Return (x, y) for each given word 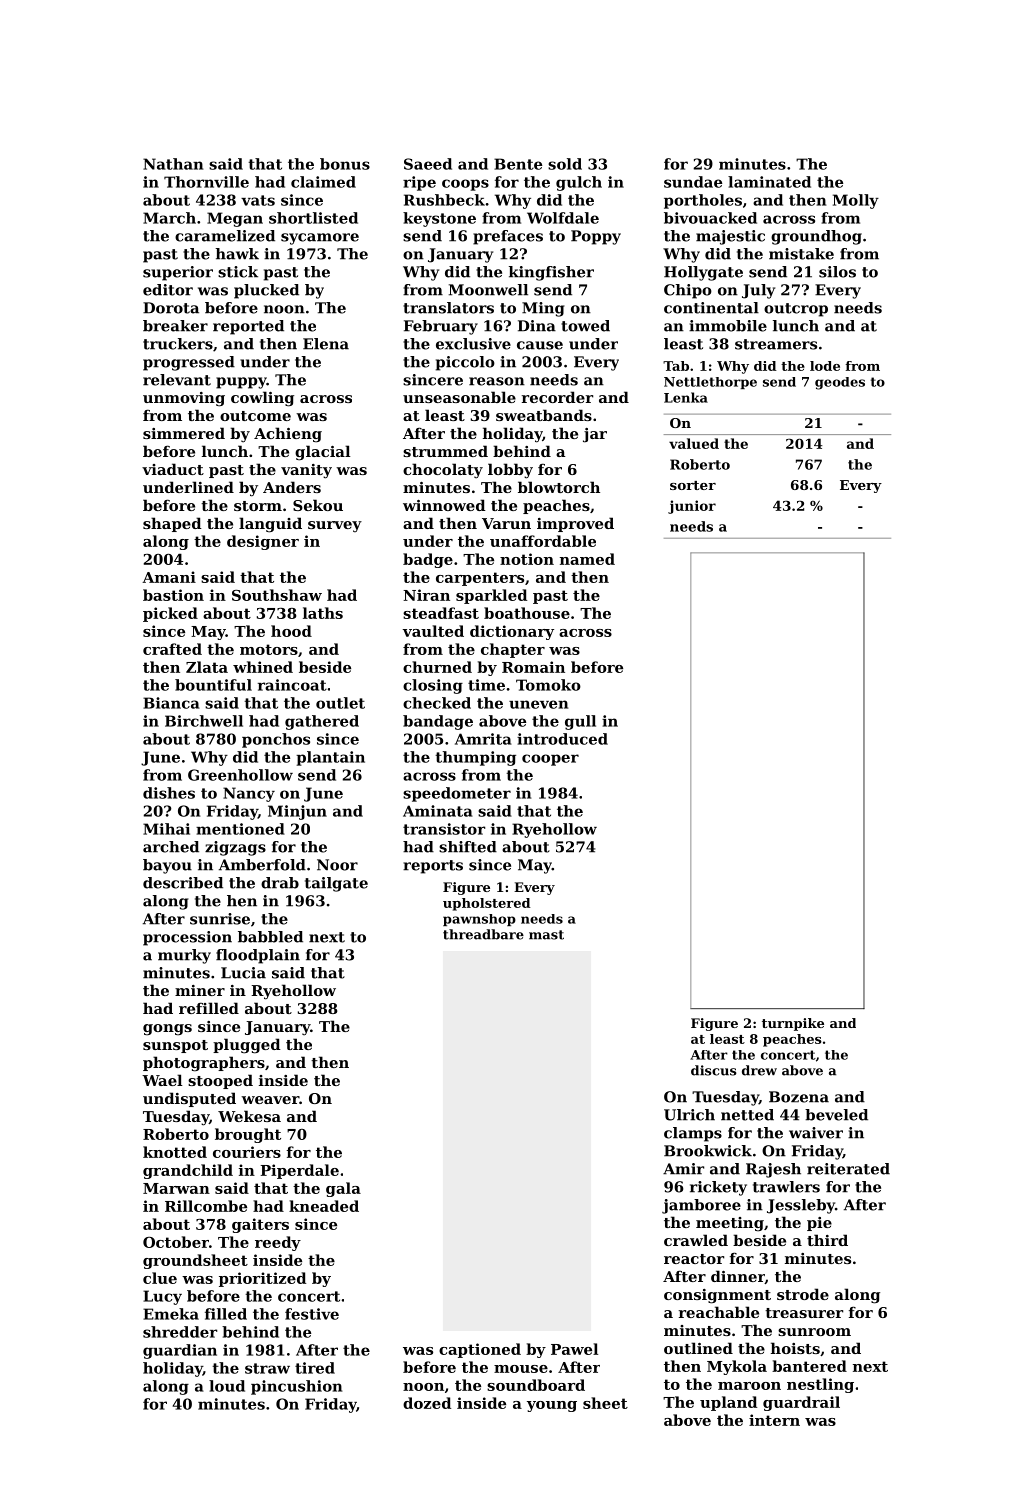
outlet (340, 703)
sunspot (175, 1046)
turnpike (793, 1024)
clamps (693, 1134)
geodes (840, 383)
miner (200, 990)
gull (580, 722)
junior (692, 507)
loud (227, 1386)
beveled (836, 1115)
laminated (769, 182)
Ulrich (689, 1115)
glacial (322, 453)
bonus (345, 164)
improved (575, 524)
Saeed (428, 164)
